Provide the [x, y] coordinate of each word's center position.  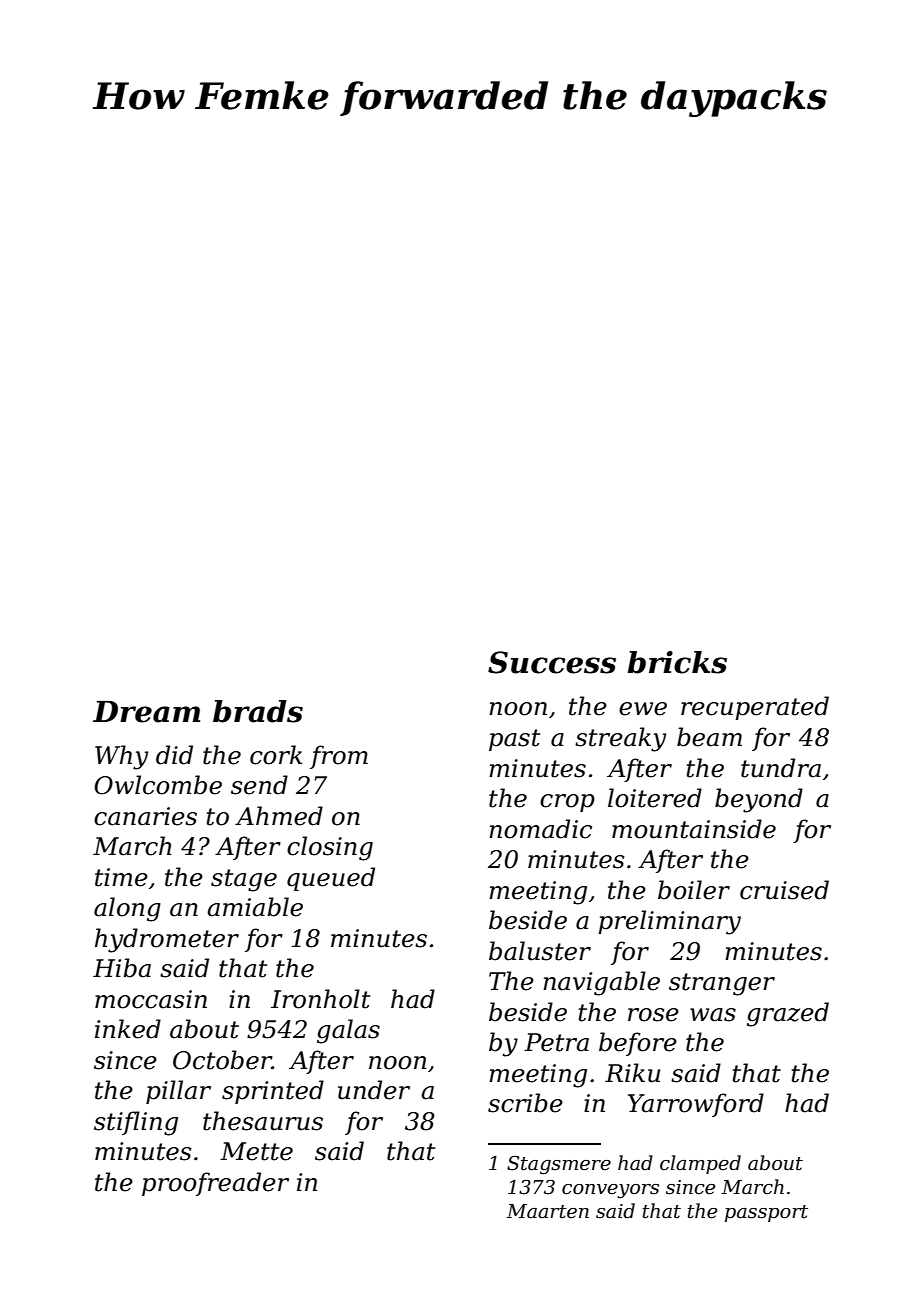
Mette [256, 1151]
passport [766, 1213]
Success [552, 662]
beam [709, 737]
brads [258, 711]
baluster [540, 951]
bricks [677, 662]
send [259, 785]
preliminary [669, 922]
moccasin [151, 999]
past [515, 740]
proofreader [215, 1184]
